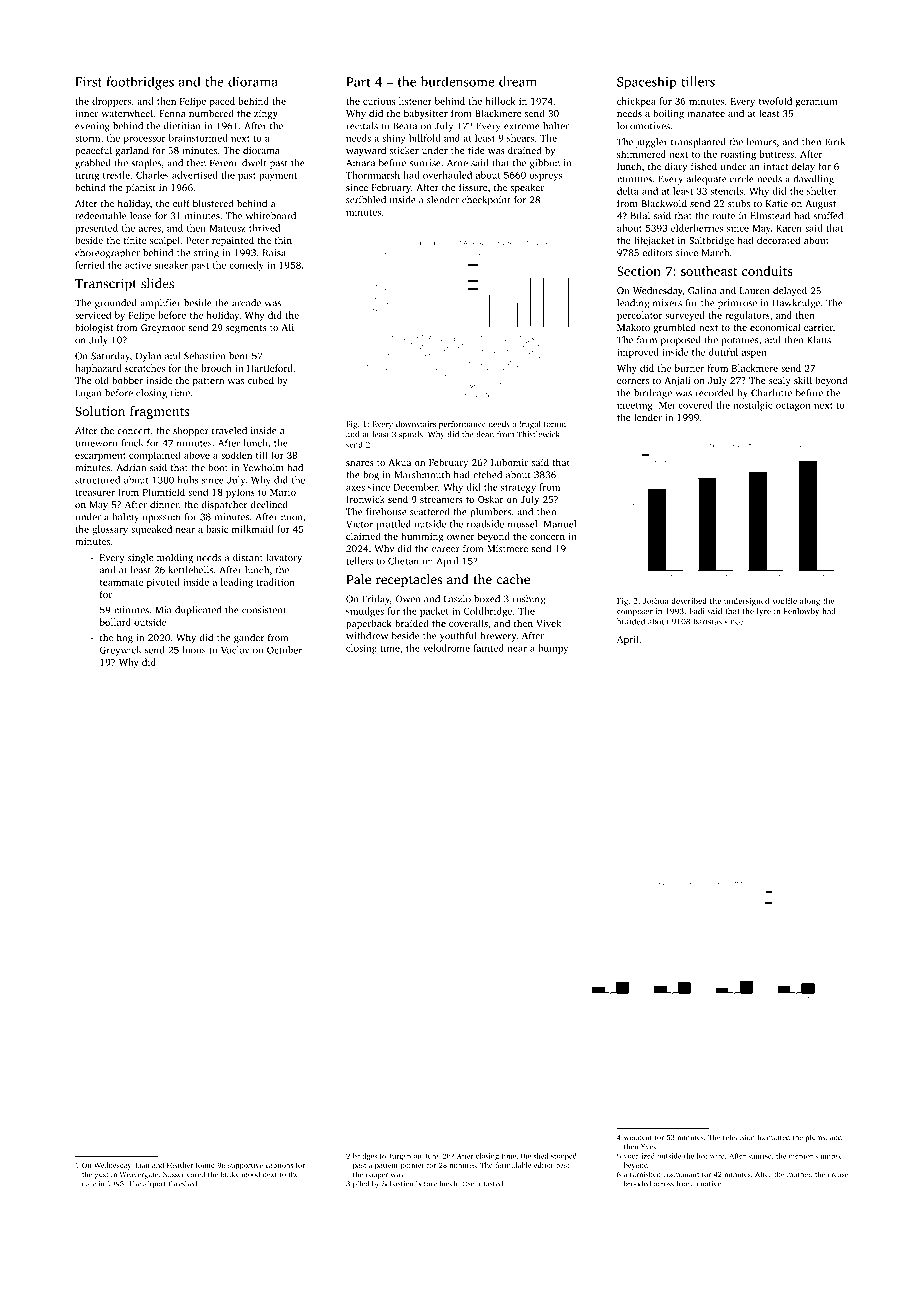 This screenshot has height=1308, width=924. Describe the element at coordinates (527, 188) in the screenshot. I see `speaker` at that location.
